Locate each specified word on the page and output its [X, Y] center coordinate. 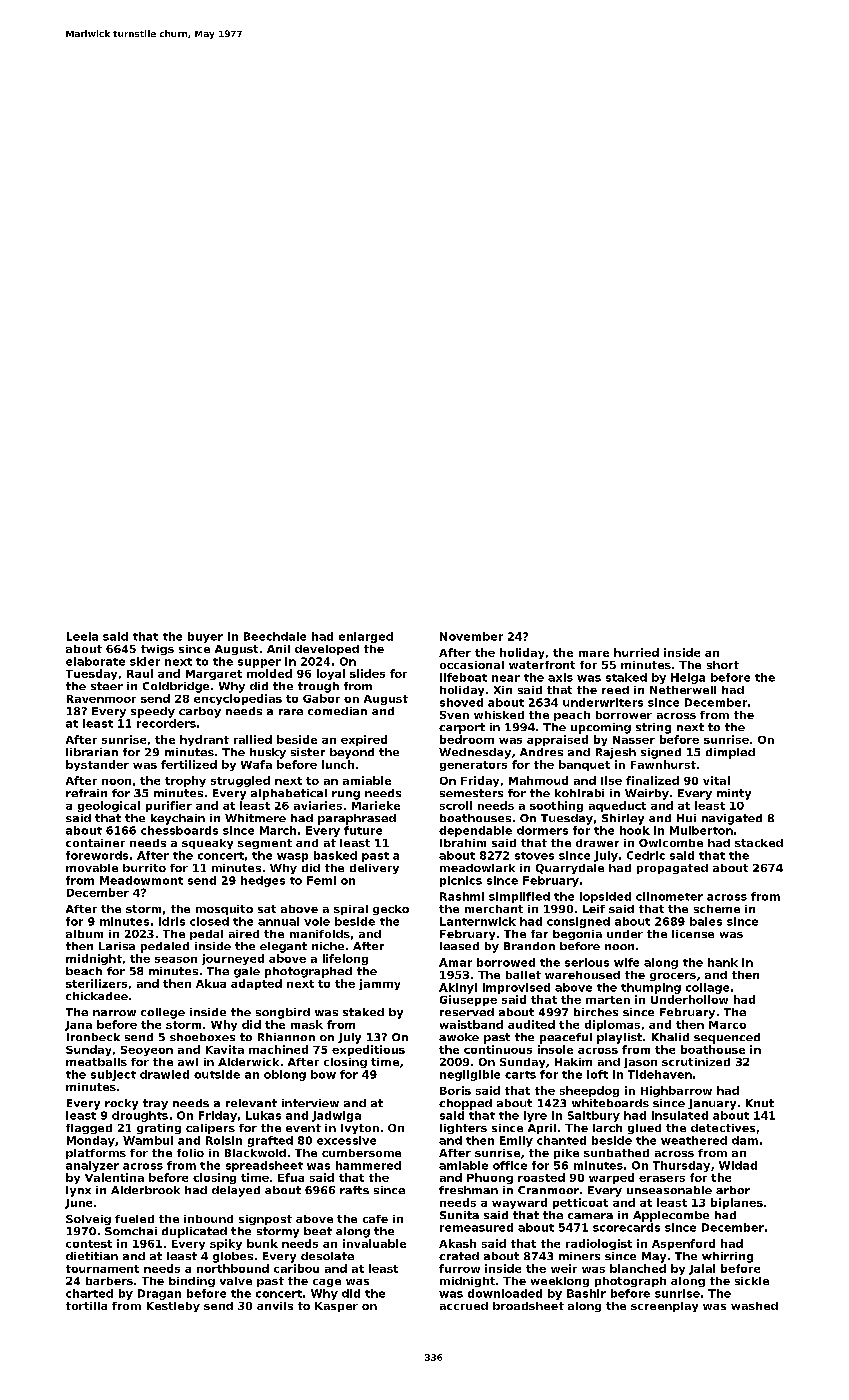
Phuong [490, 1178]
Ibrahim [463, 843]
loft [597, 1074]
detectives [723, 1128]
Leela [82, 636]
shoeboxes [202, 1037]
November [471, 636]
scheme [717, 909]
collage [707, 988]
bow [323, 1074]
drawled [164, 1074]
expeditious [368, 1050]
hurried [636, 652]
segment [265, 844]
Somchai [131, 1231]
